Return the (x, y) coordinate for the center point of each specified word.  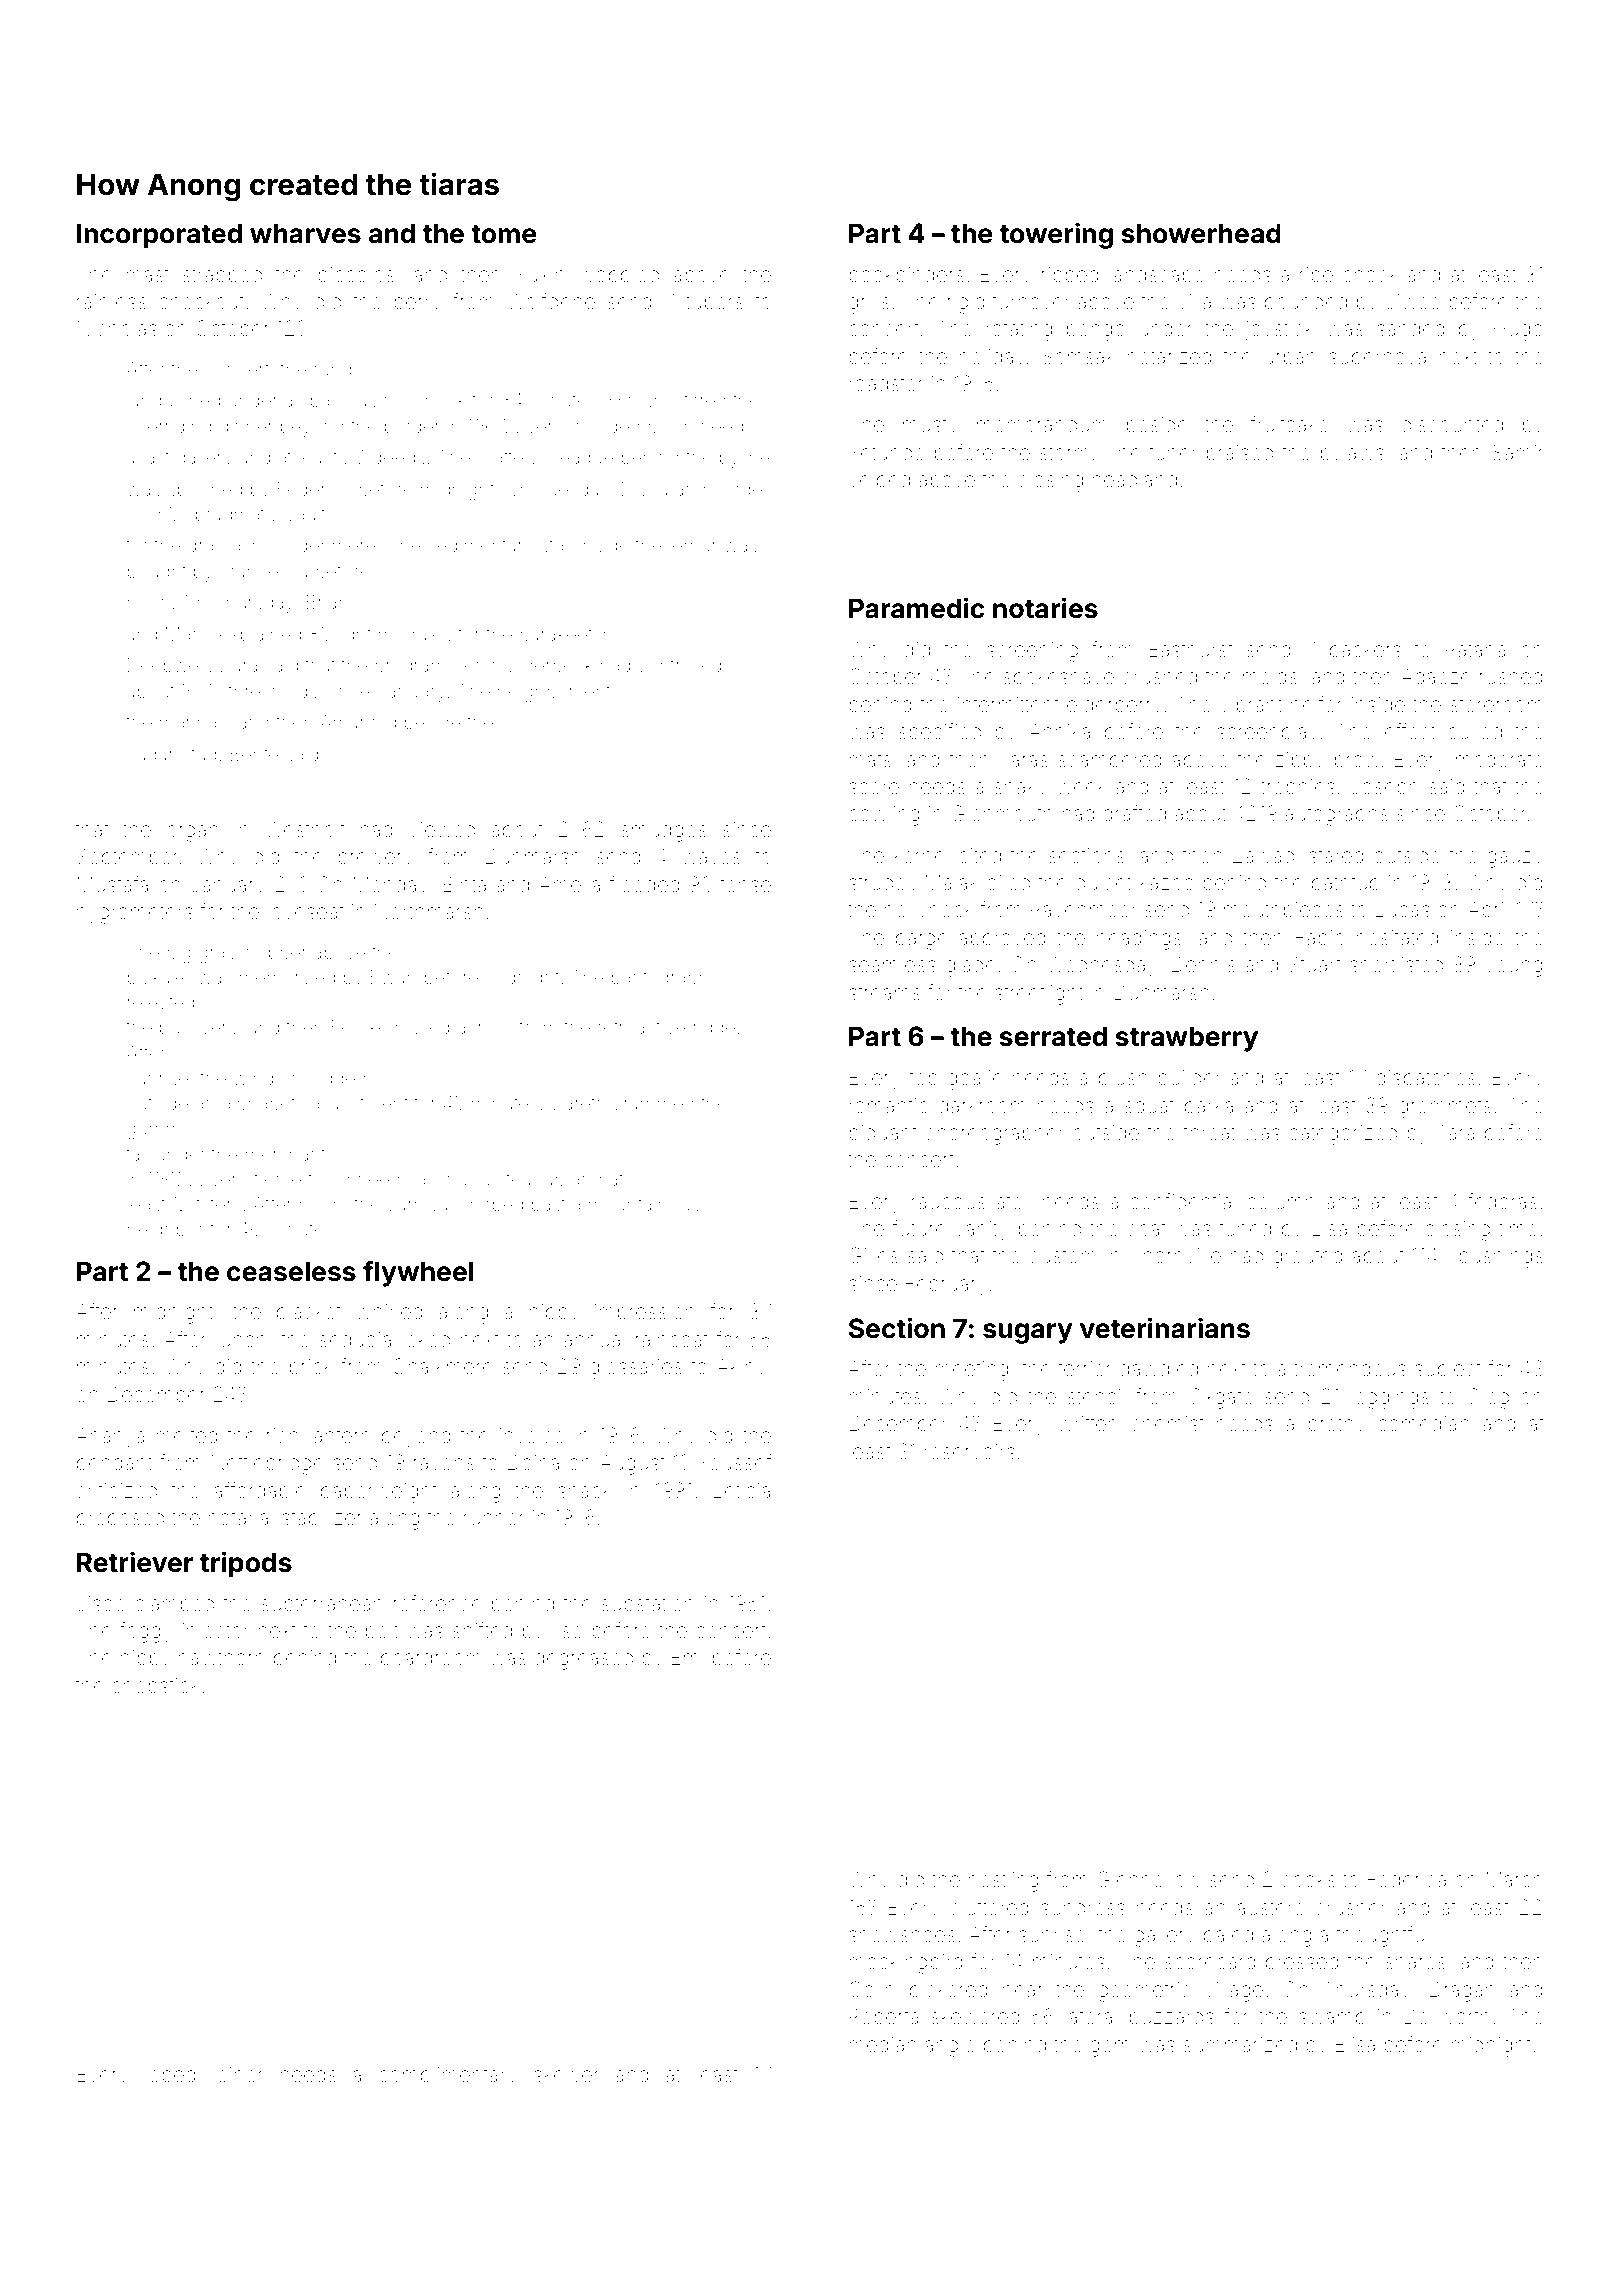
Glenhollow (1149, 1879)
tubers (714, 302)
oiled (1008, 883)
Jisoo (101, 1603)
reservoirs (969, 1452)
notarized (1170, 357)
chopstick (156, 1687)
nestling (1004, 1882)
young (1514, 968)
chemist (1167, 1423)
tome (504, 234)
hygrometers (135, 914)
